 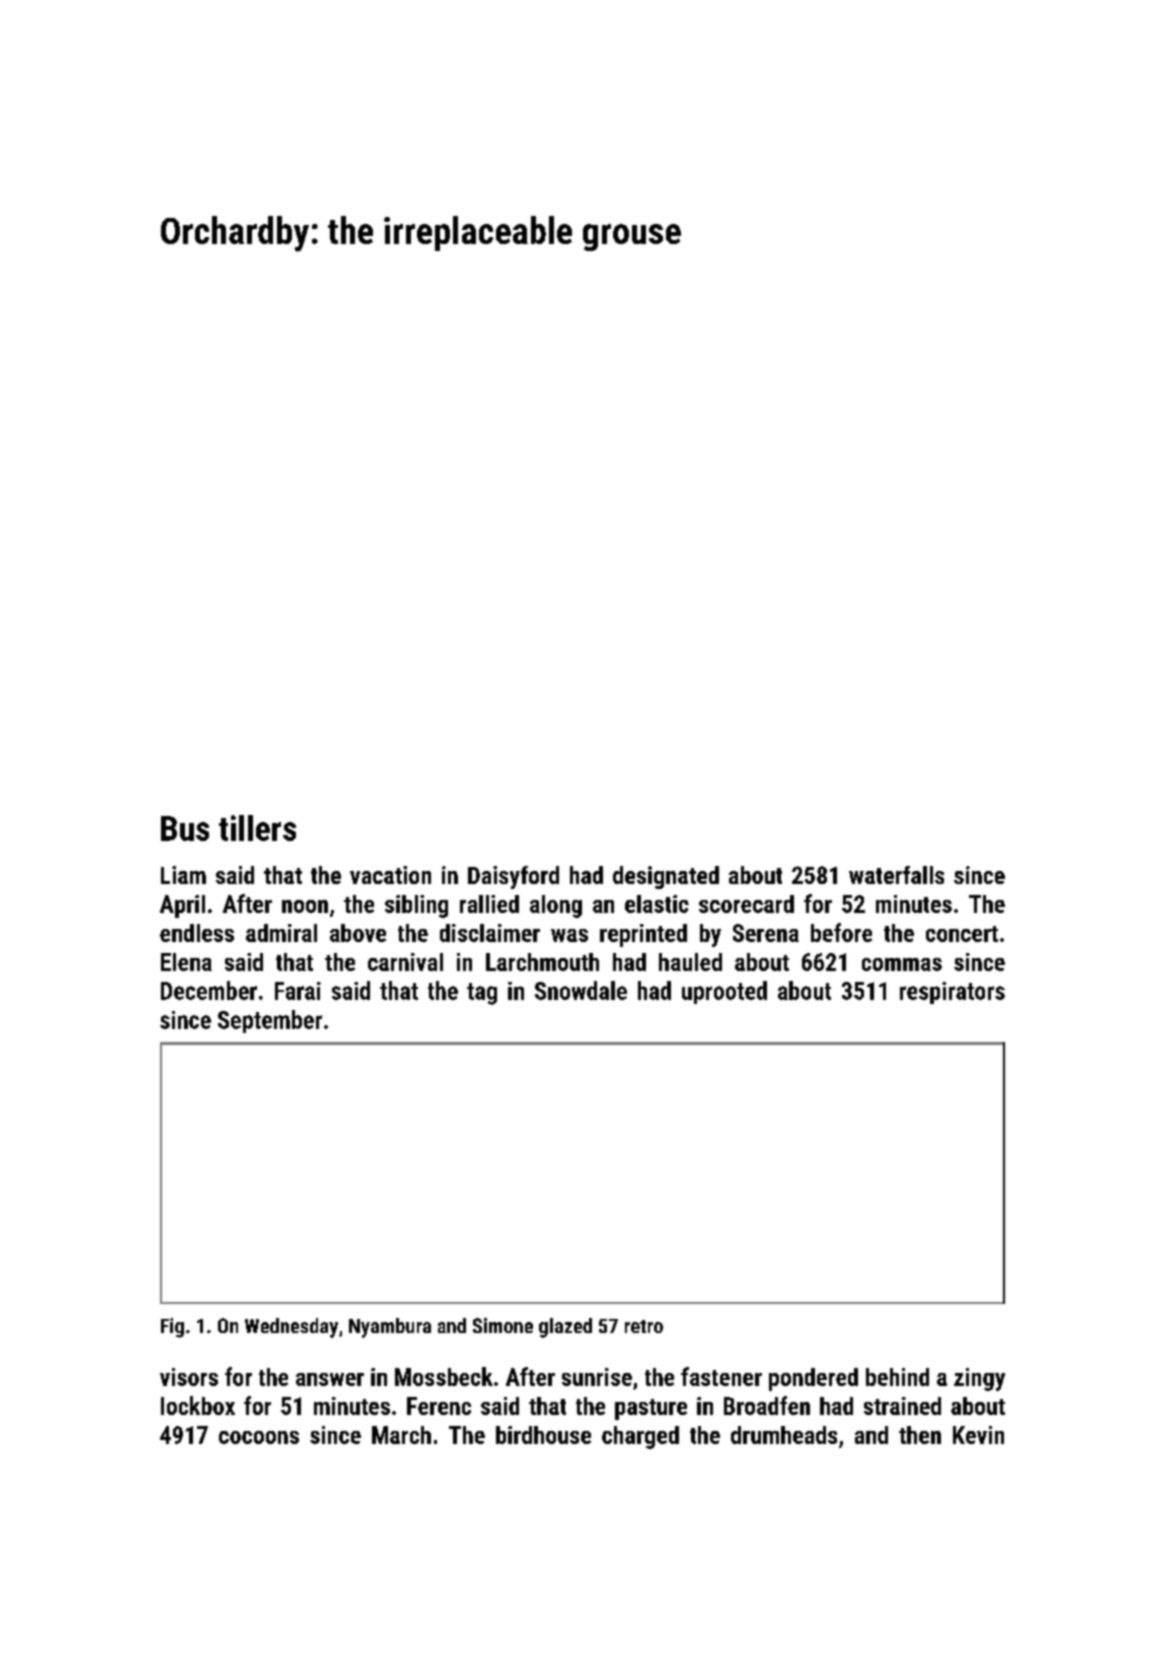 What do you see at coordinates (298, 991) in the image?
I see `Farai` at bounding box center [298, 991].
